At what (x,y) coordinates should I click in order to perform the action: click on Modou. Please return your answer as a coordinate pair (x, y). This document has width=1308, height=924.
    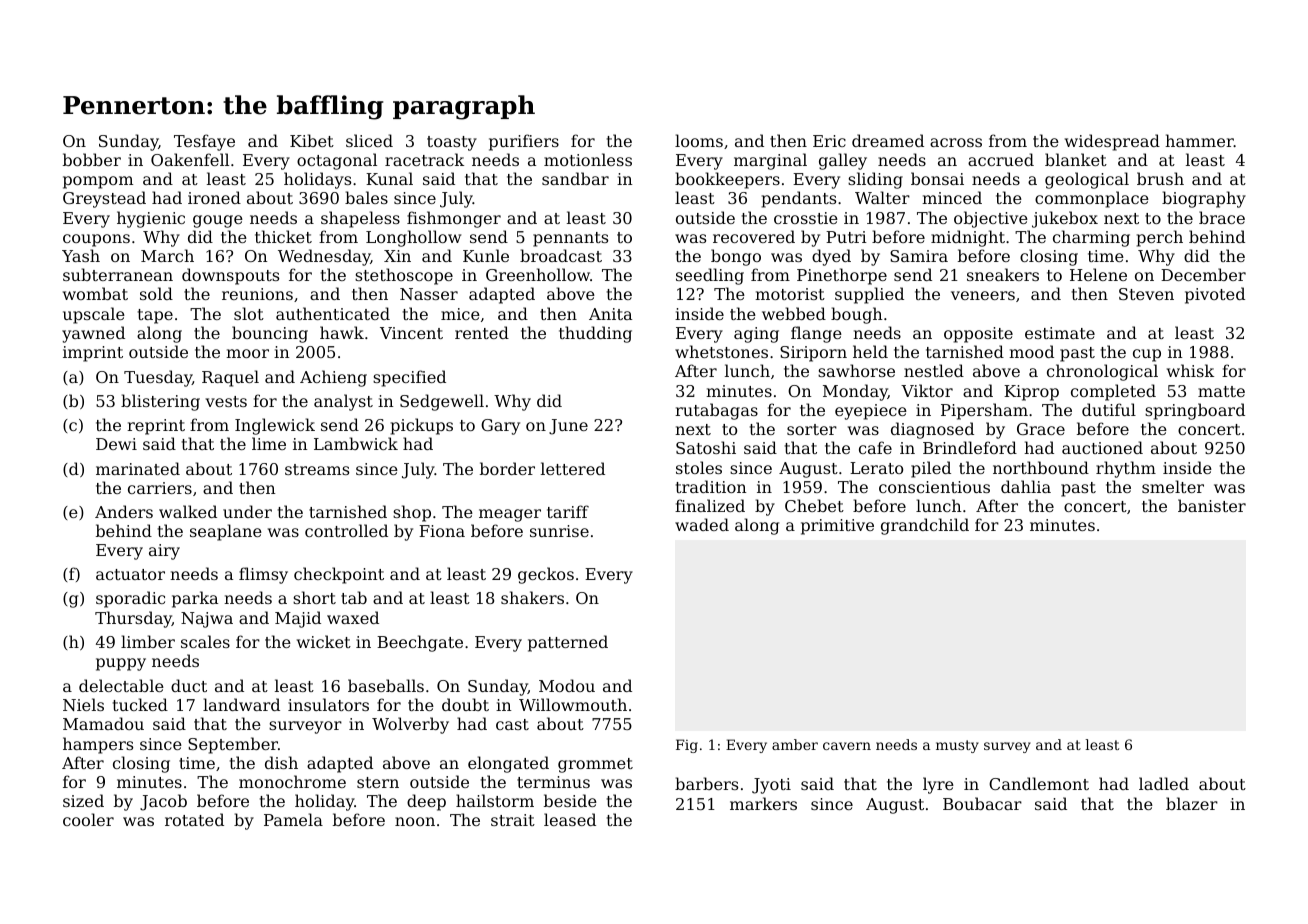
    Looking at the image, I should click on (567, 685).
